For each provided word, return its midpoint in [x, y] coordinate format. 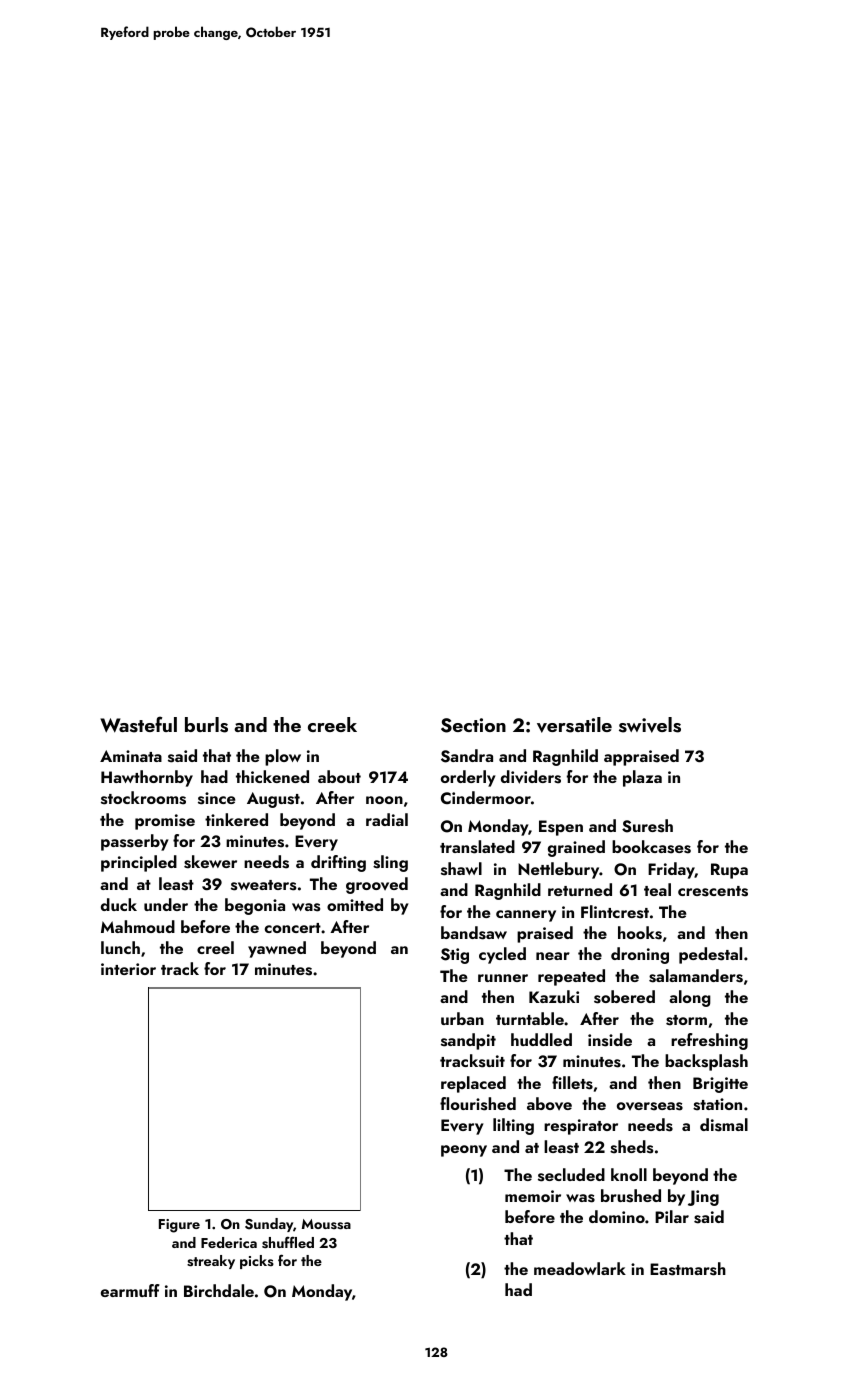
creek [332, 724]
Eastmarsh [688, 1269]
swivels [650, 725]
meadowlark [580, 1268]
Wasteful [138, 724]
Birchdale [219, 1290]
